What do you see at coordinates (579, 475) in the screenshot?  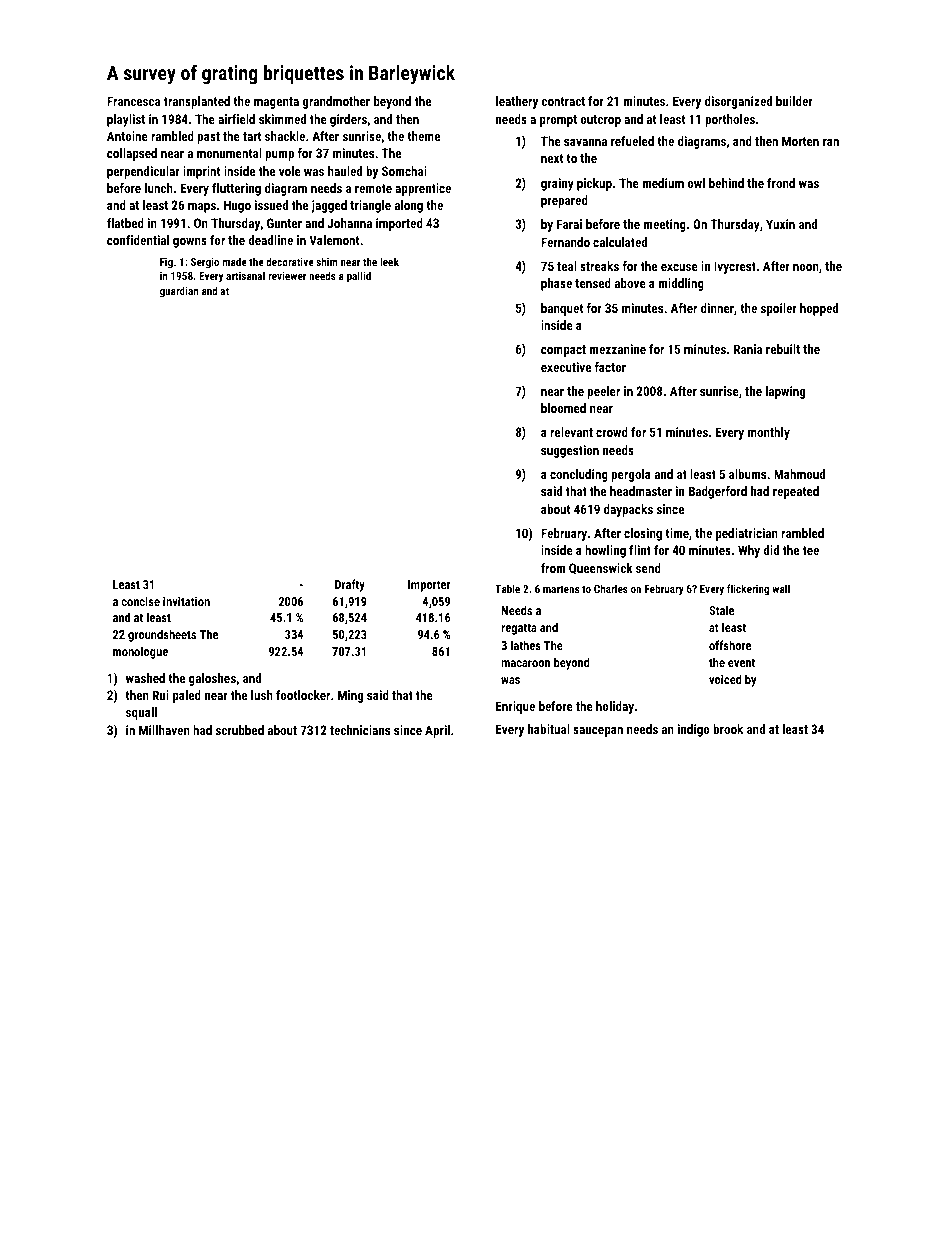 I see `concluding` at bounding box center [579, 475].
